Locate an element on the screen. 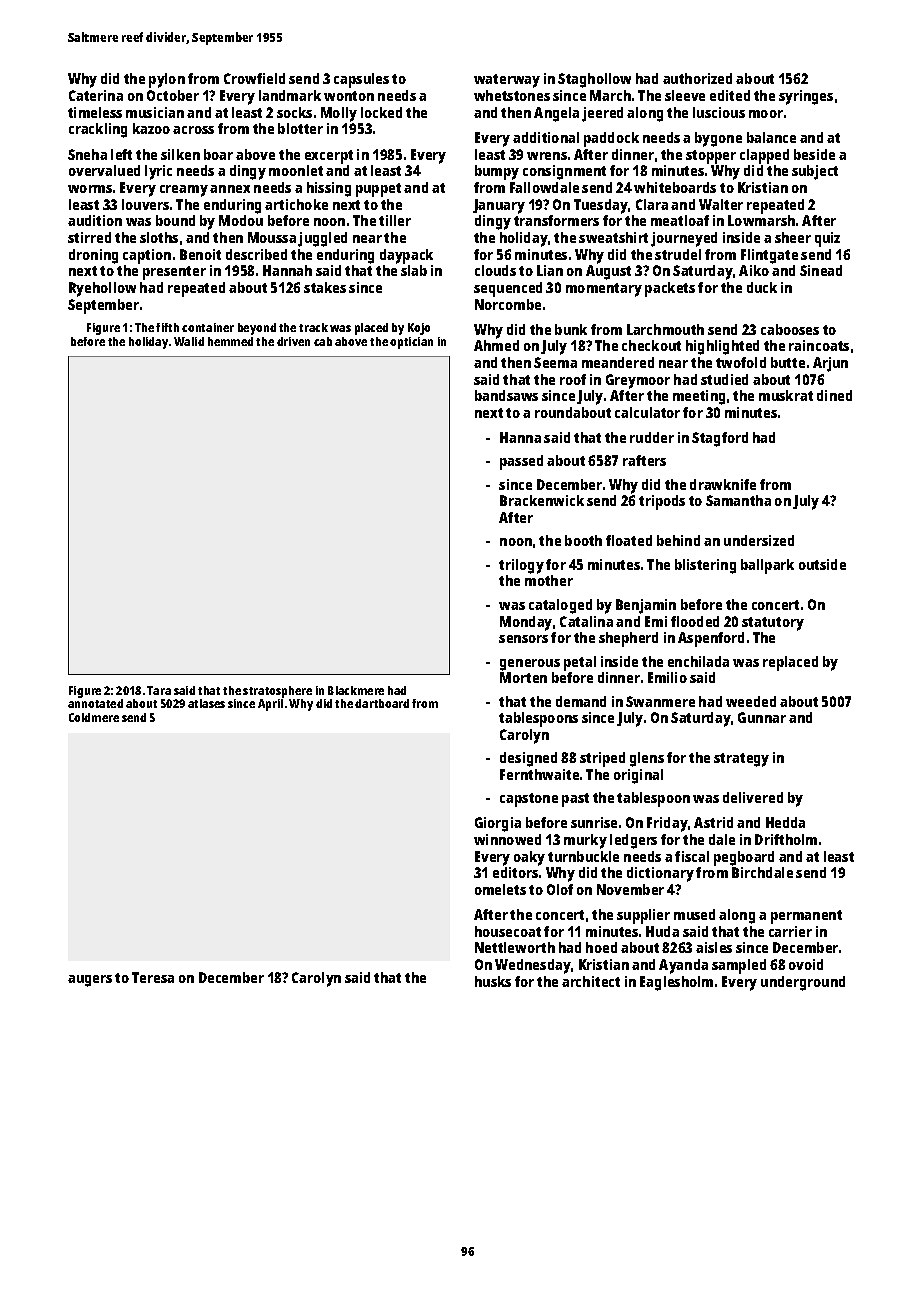  hemmed is located at coordinates (230, 341).
